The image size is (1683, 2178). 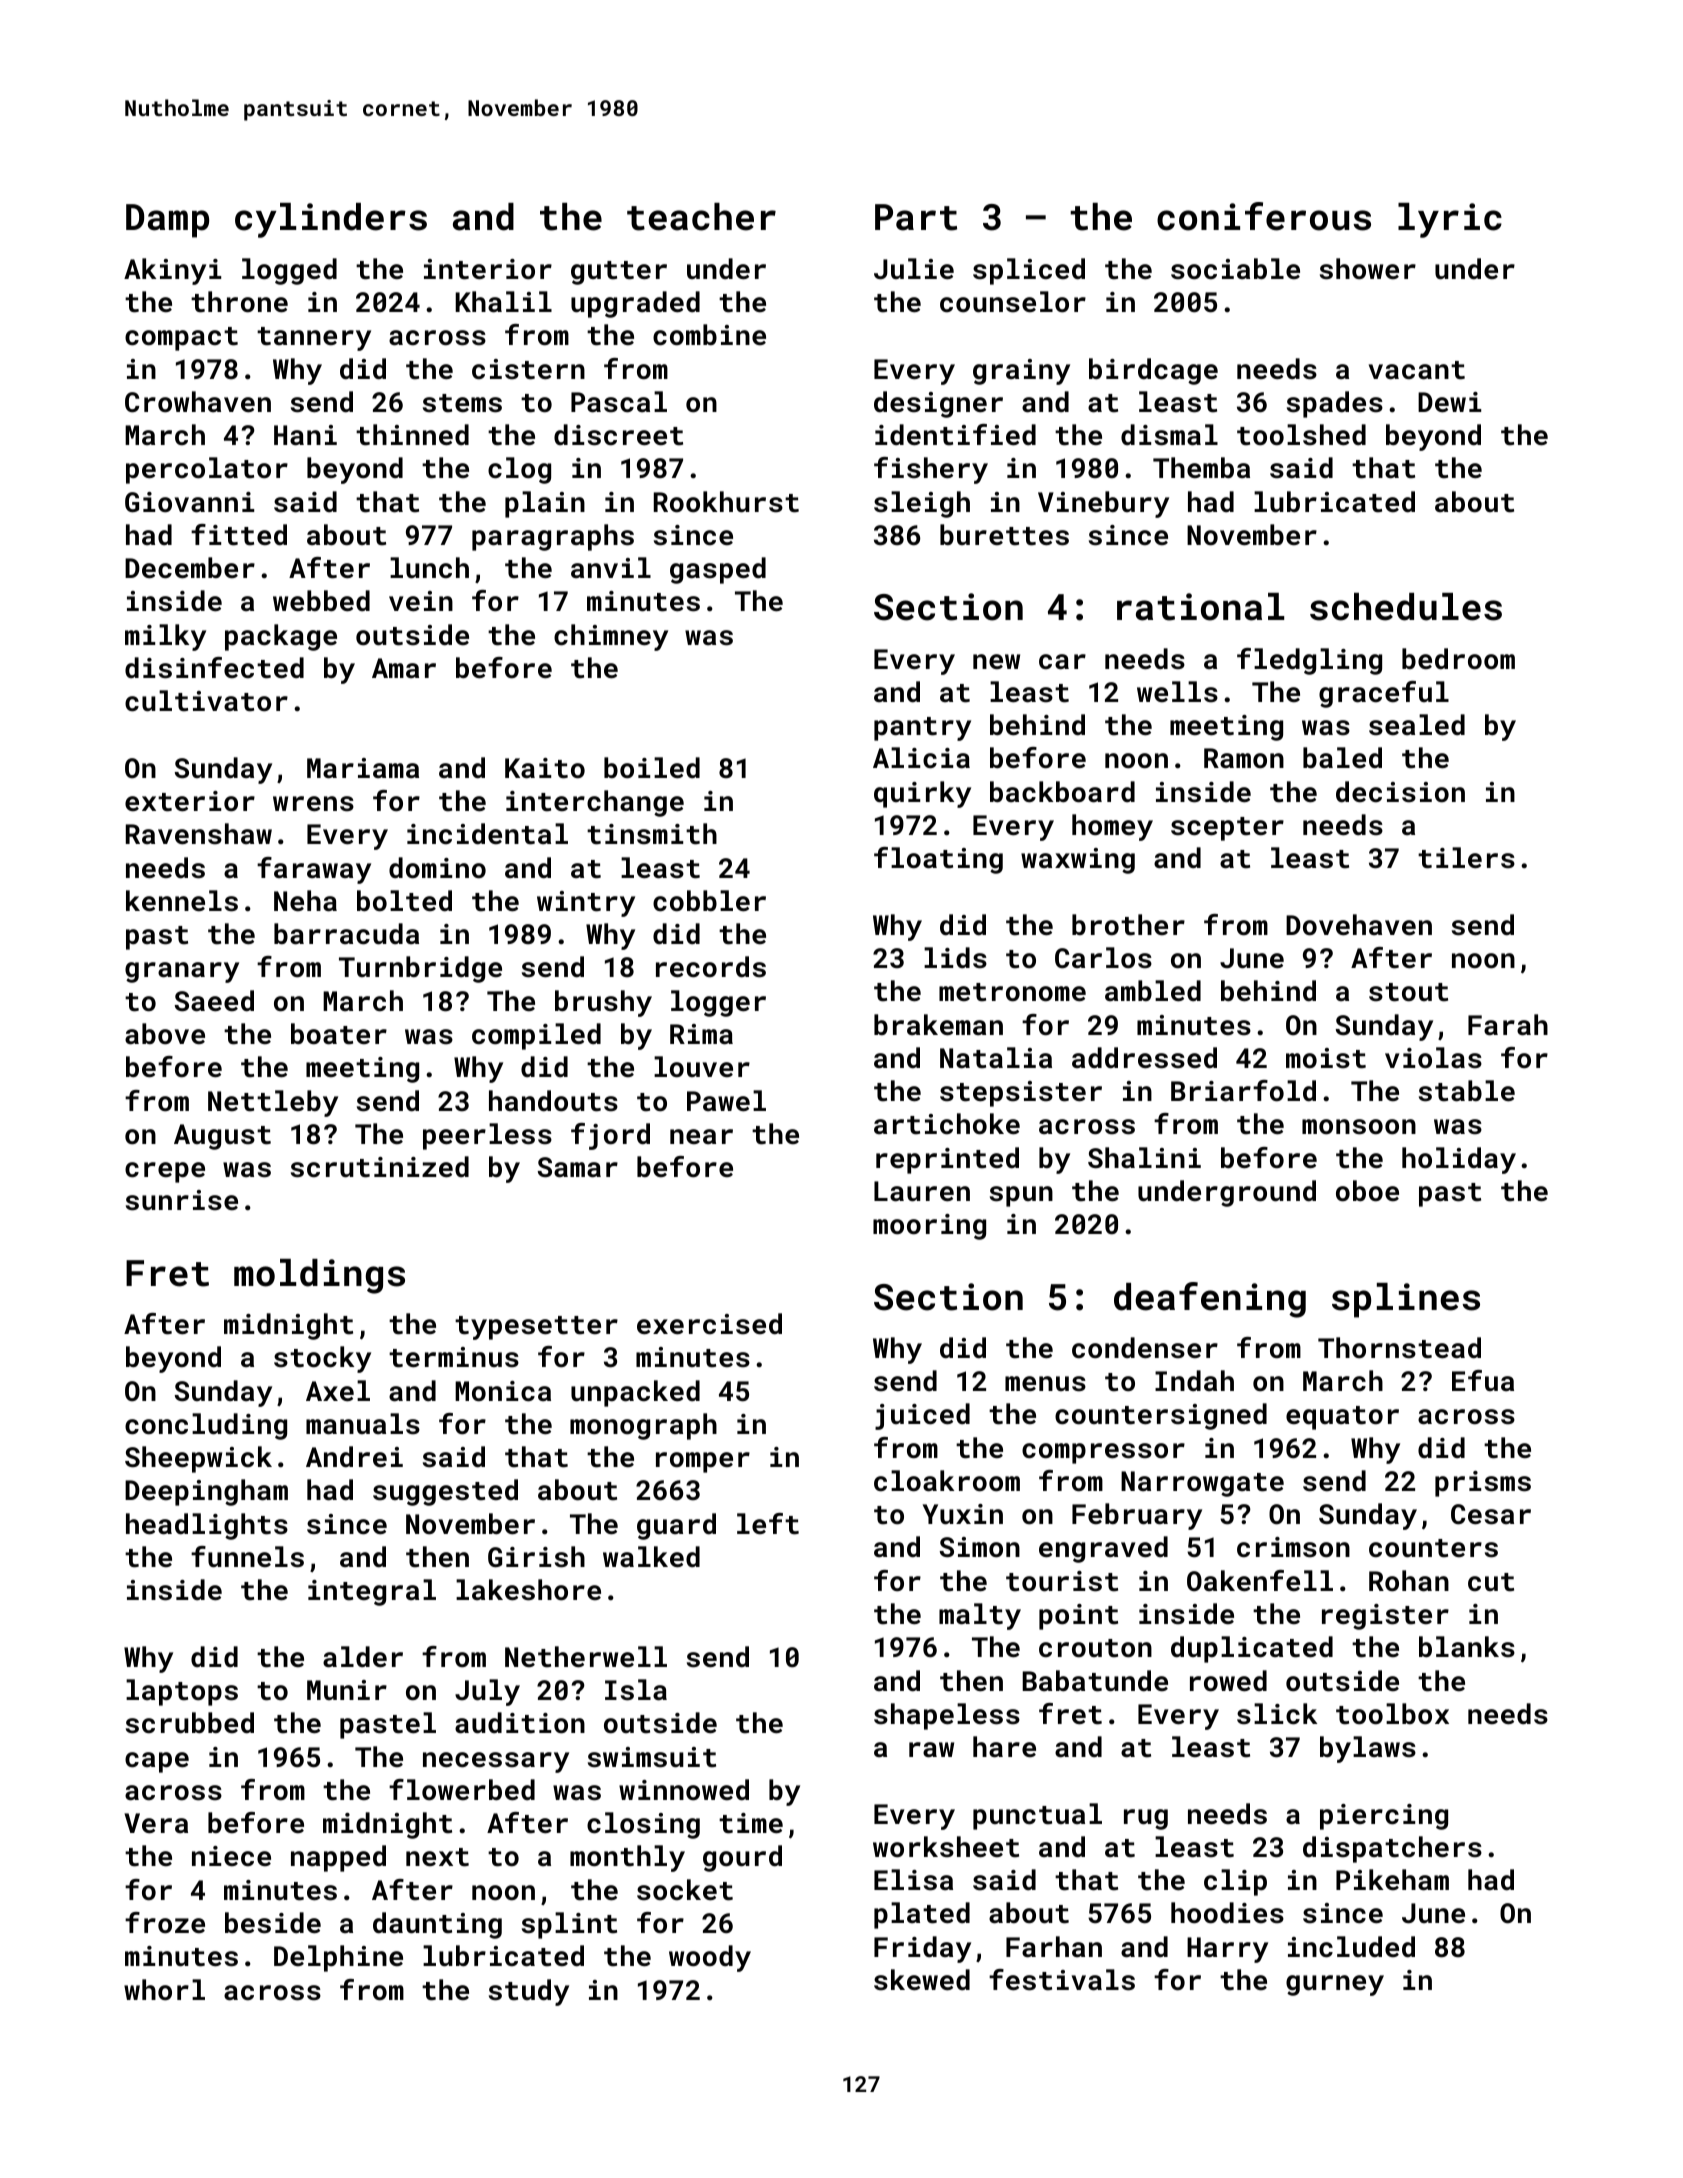 I want to click on Isla, so click(x=636, y=1690).
